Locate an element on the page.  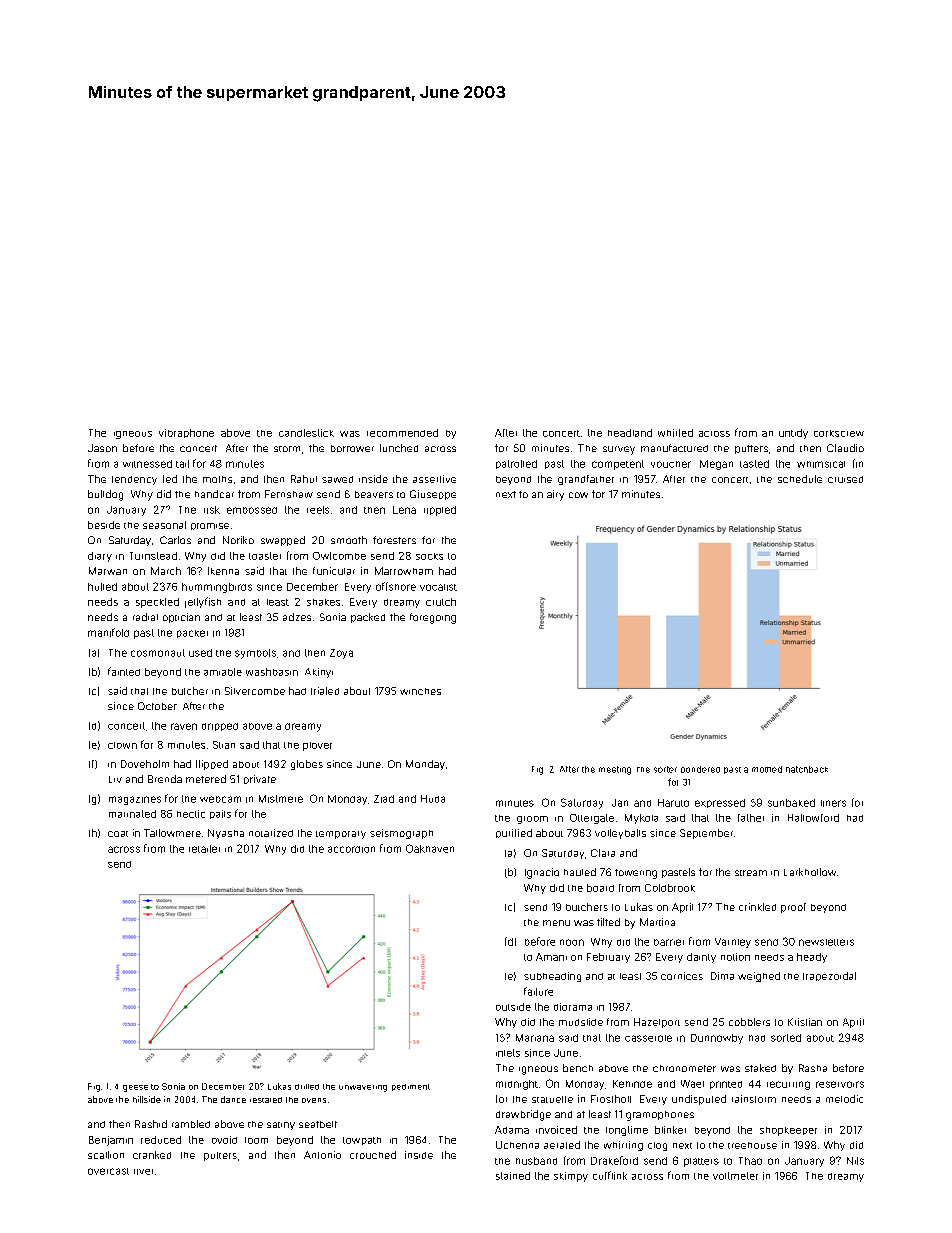
Ignacio is located at coordinates (542, 873).
